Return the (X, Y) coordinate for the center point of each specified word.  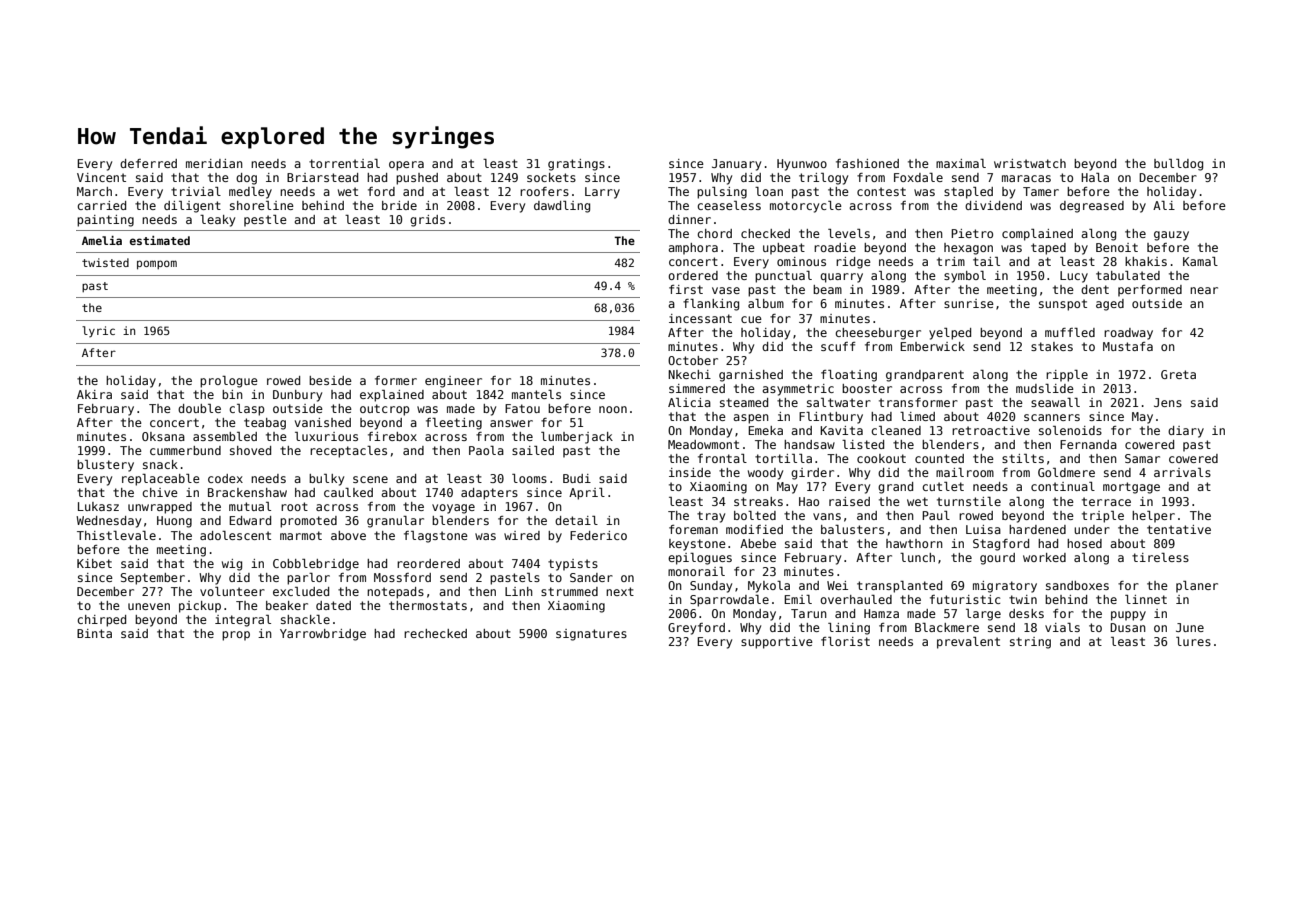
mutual (250, 506)
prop (236, 636)
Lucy (1074, 277)
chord (714, 233)
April (587, 494)
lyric (98, 332)
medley (250, 193)
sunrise (969, 303)
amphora (693, 249)
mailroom (965, 472)
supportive (777, 643)
